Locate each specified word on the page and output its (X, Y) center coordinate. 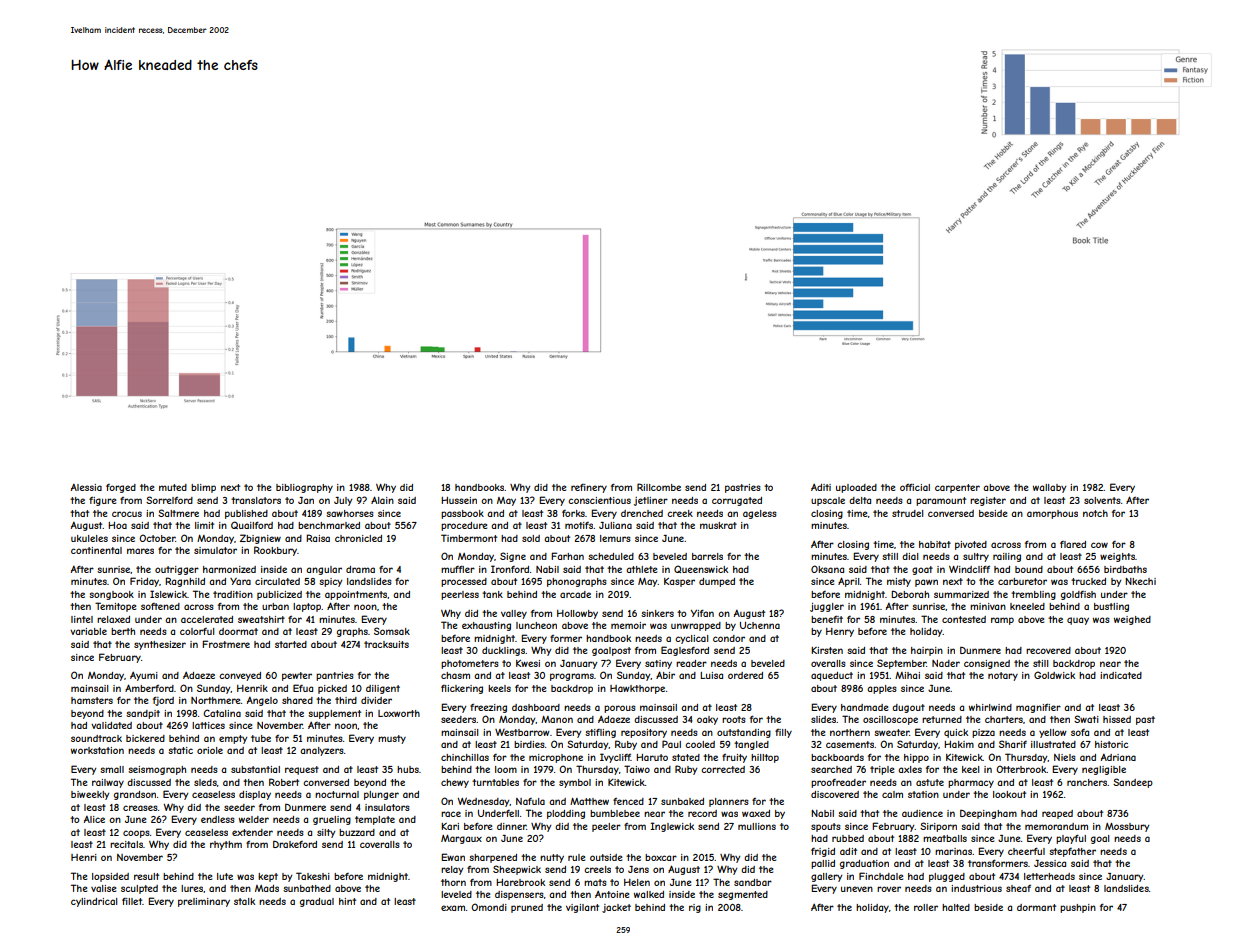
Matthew (589, 801)
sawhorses (350, 513)
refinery (589, 488)
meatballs (945, 838)
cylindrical (94, 902)
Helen (637, 882)
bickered (145, 738)
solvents (1102, 500)
